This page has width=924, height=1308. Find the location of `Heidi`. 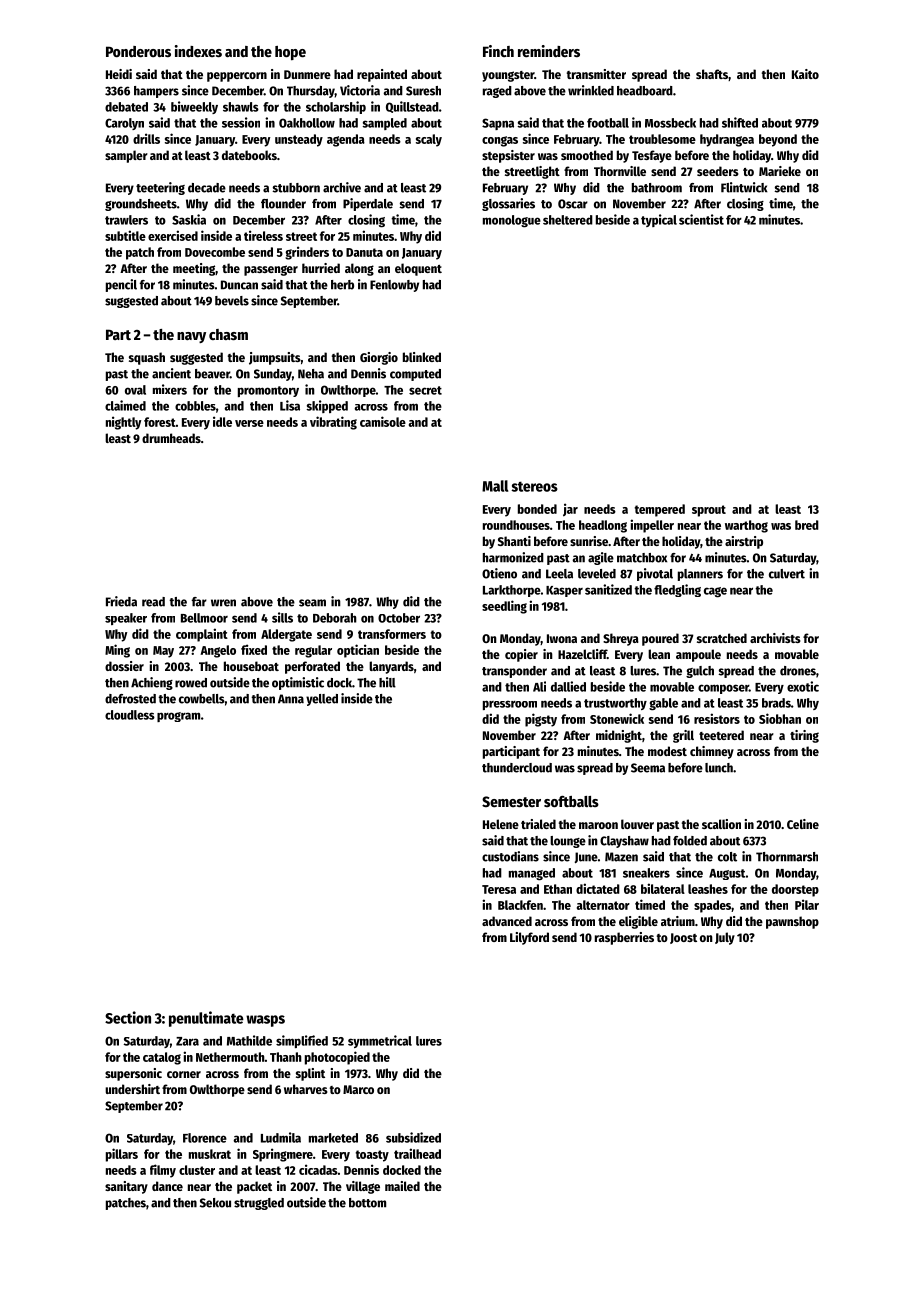

Heidi is located at coordinates (119, 74).
